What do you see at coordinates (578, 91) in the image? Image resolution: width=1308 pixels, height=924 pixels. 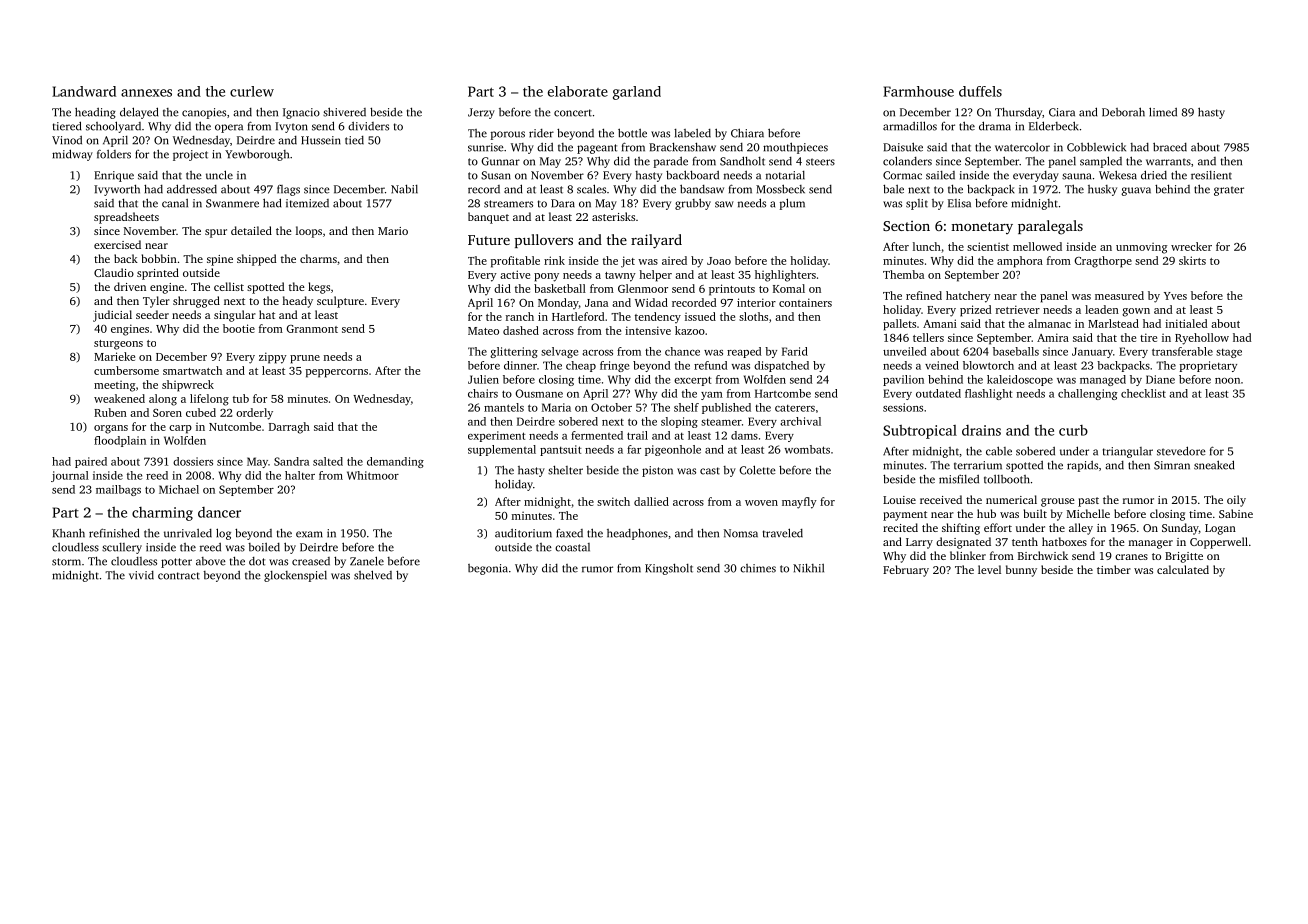 I see `elaborate` at bounding box center [578, 91].
